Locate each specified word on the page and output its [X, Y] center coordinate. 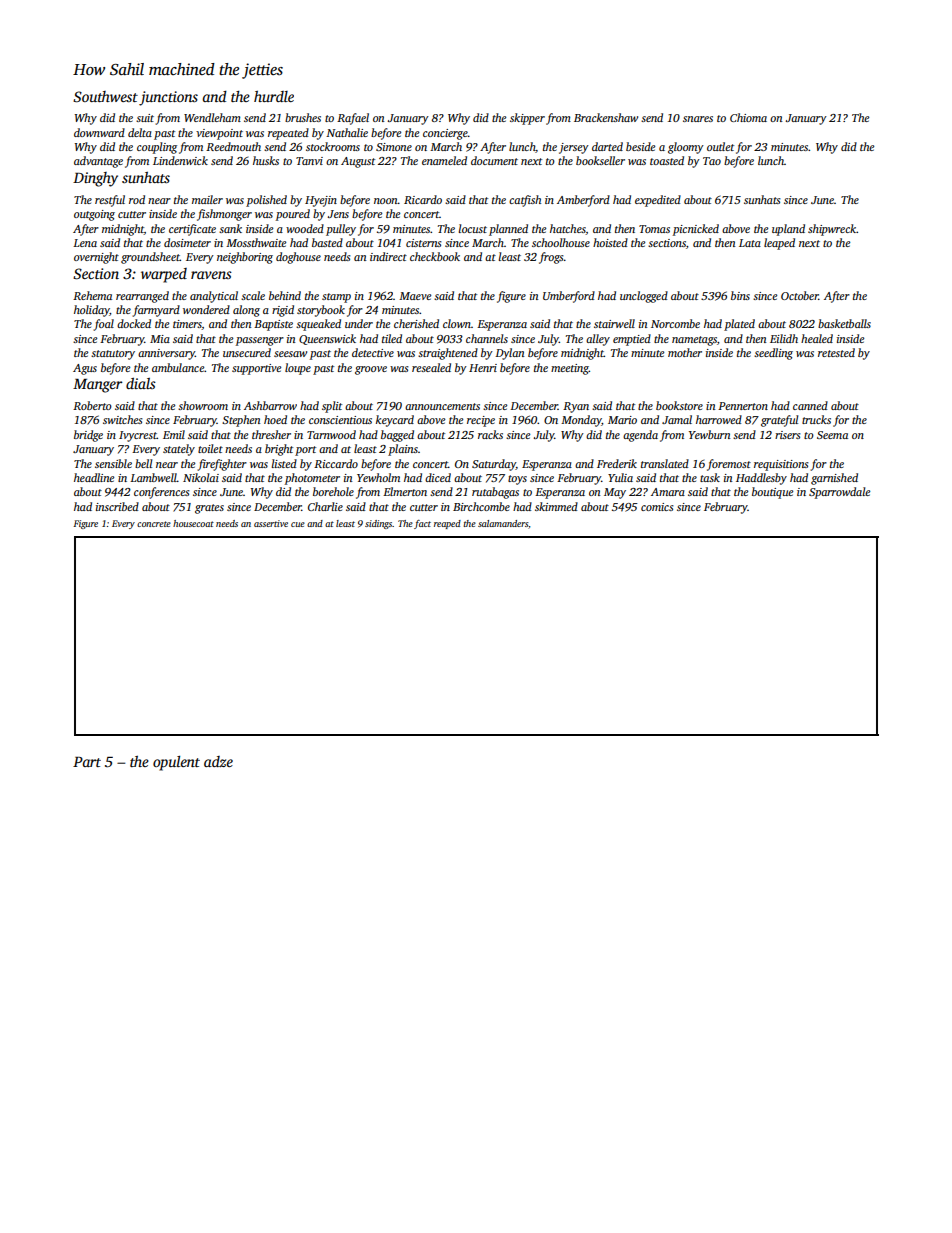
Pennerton [743, 406]
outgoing [94, 215]
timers [187, 325]
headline [94, 477]
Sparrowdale [839, 493]
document [494, 160]
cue [298, 524]
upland [788, 230]
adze [218, 761]
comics [657, 507]
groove [371, 370]
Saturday [494, 465]
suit [145, 118]
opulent [176, 763]
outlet [720, 146]
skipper [527, 119]
